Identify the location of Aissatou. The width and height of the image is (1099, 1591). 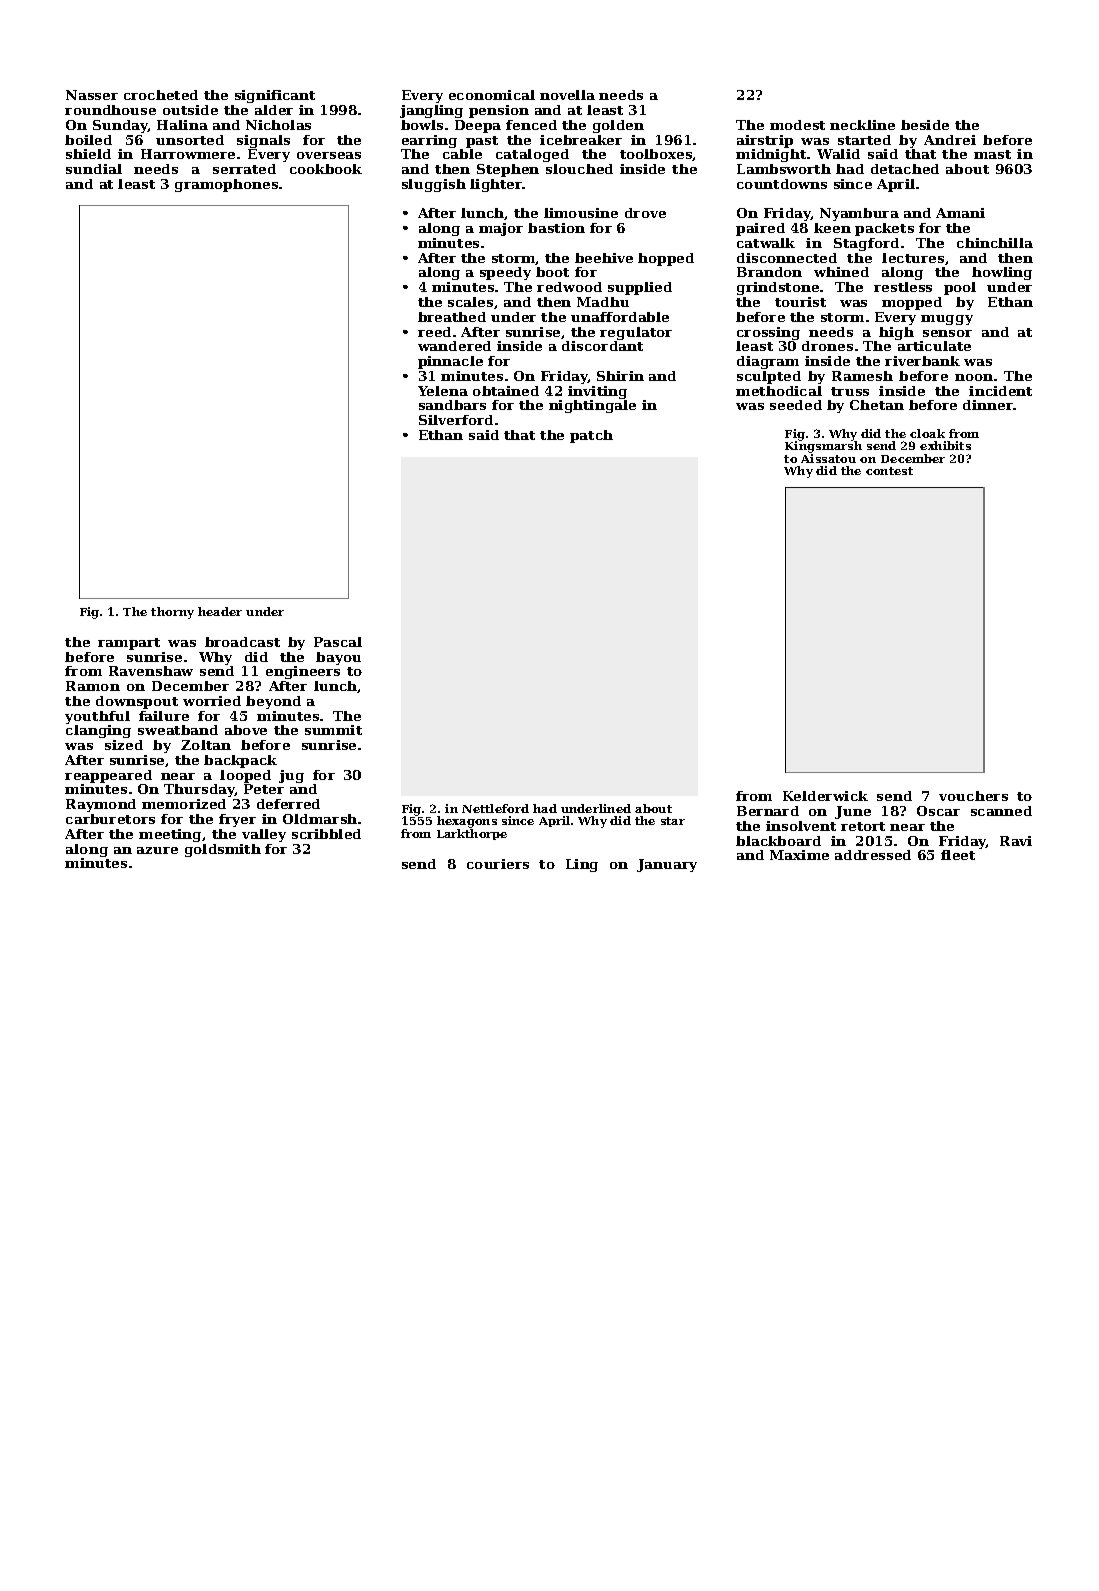
(828, 458).
